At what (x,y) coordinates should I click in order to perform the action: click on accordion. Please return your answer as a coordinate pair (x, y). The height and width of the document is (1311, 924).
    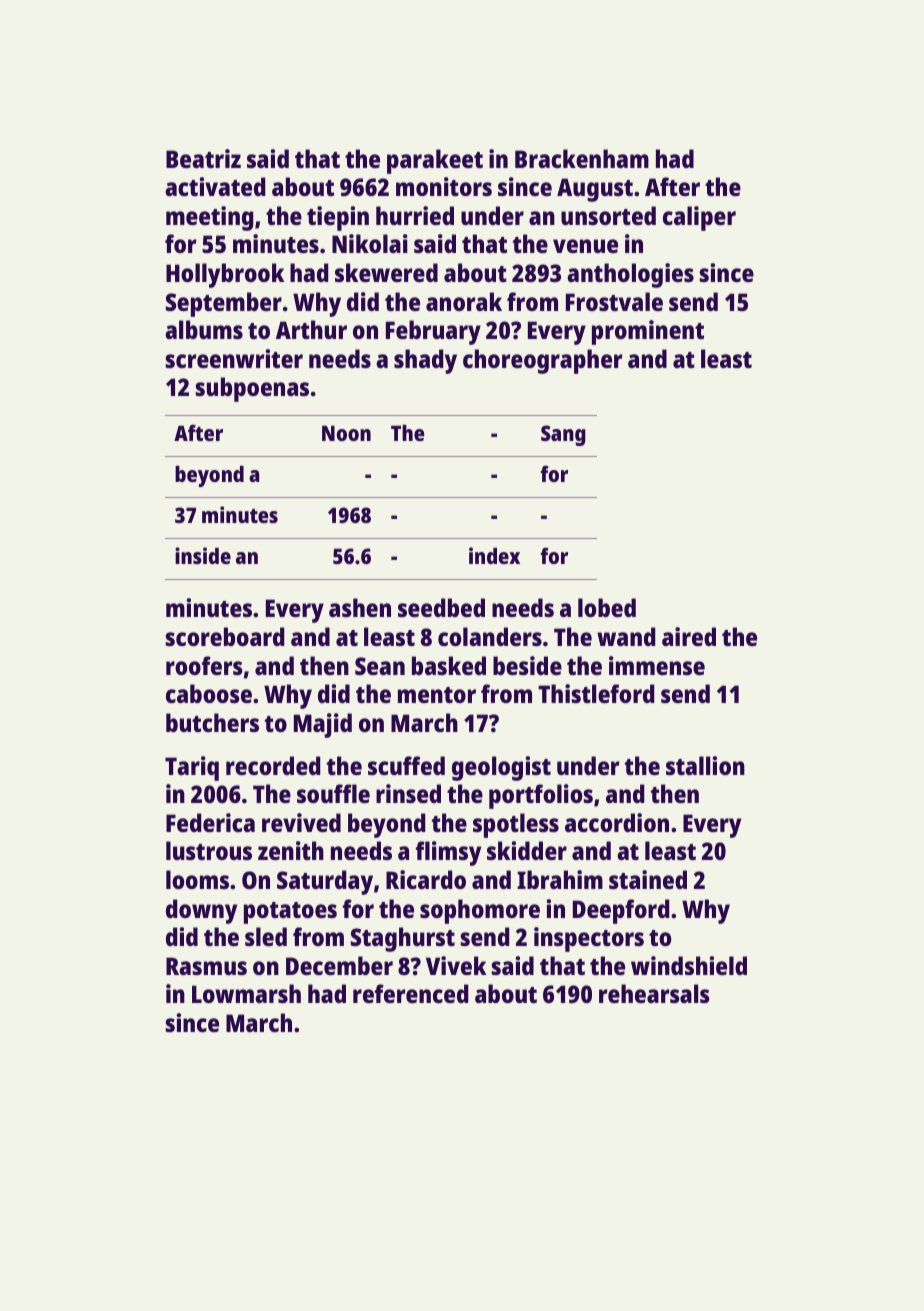
    Looking at the image, I should click on (617, 822).
